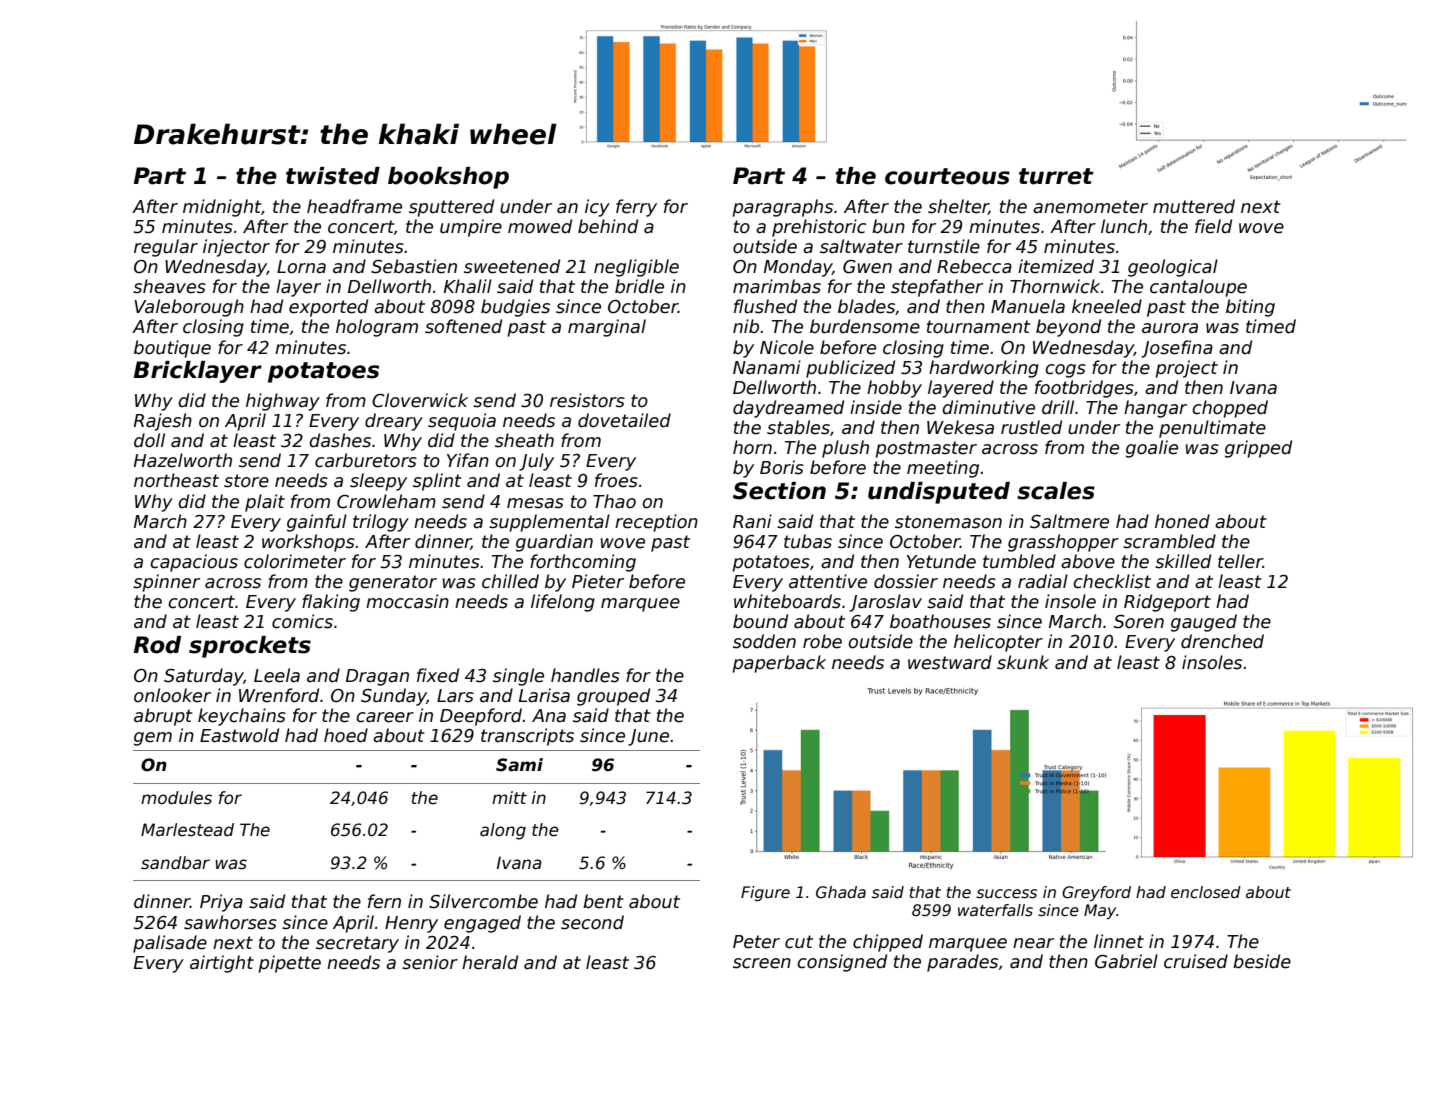  What do you see at coordinates (1262, 961) in the image?
I see `beside` at bounding box center [1262, 961].
